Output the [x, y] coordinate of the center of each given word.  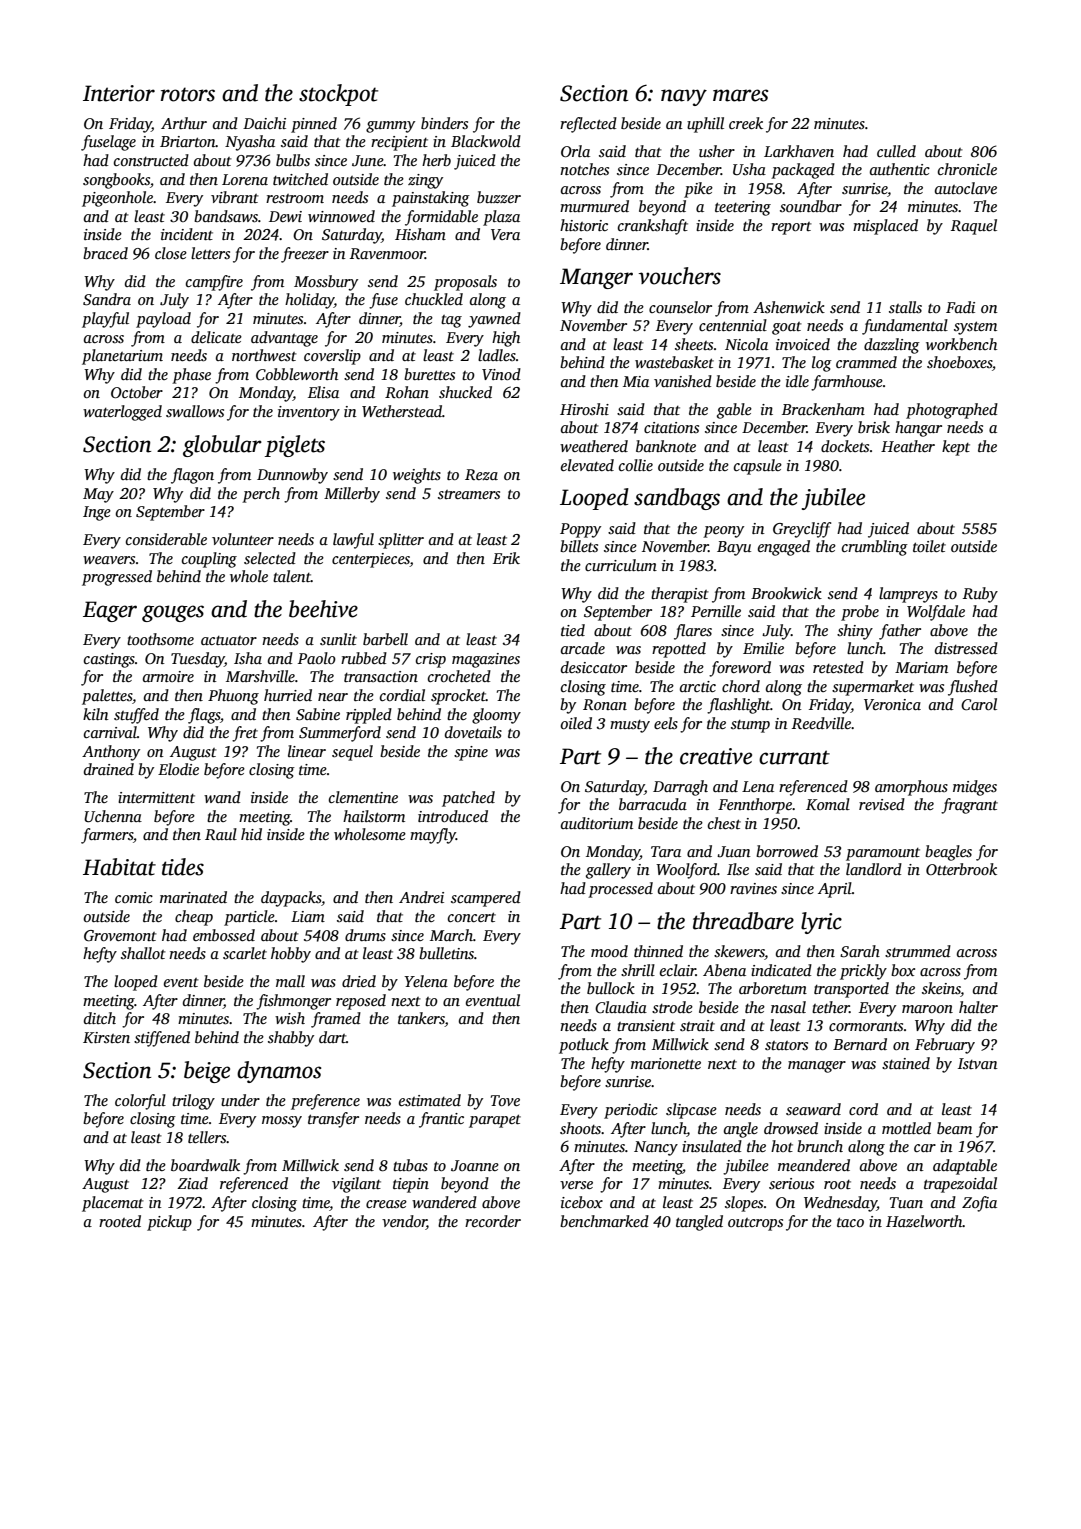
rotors [188, 94]
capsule [758, 467]
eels [666, 723]
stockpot [338, 95]
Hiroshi [584, 409]
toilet [929, 546]
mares [740, 95]
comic [134, 897]
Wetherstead [402, 411]
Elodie [178, 769]
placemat [113, 1204]
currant [794, 757]
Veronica [892, 704]
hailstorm [374, 816]
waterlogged [122, 413]
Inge [97, 513]
